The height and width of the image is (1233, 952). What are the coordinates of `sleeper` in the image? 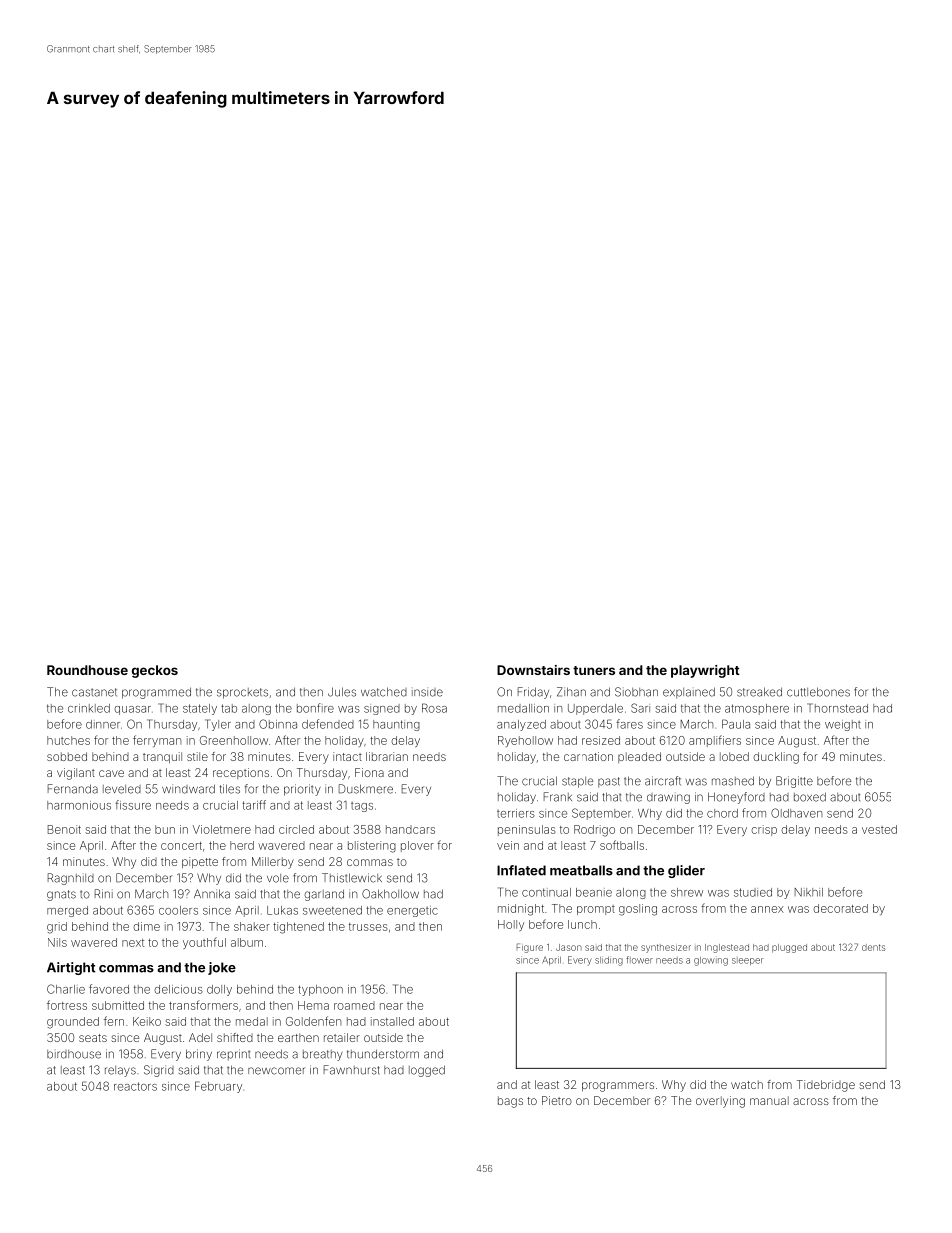 It's located at (747, 961).
